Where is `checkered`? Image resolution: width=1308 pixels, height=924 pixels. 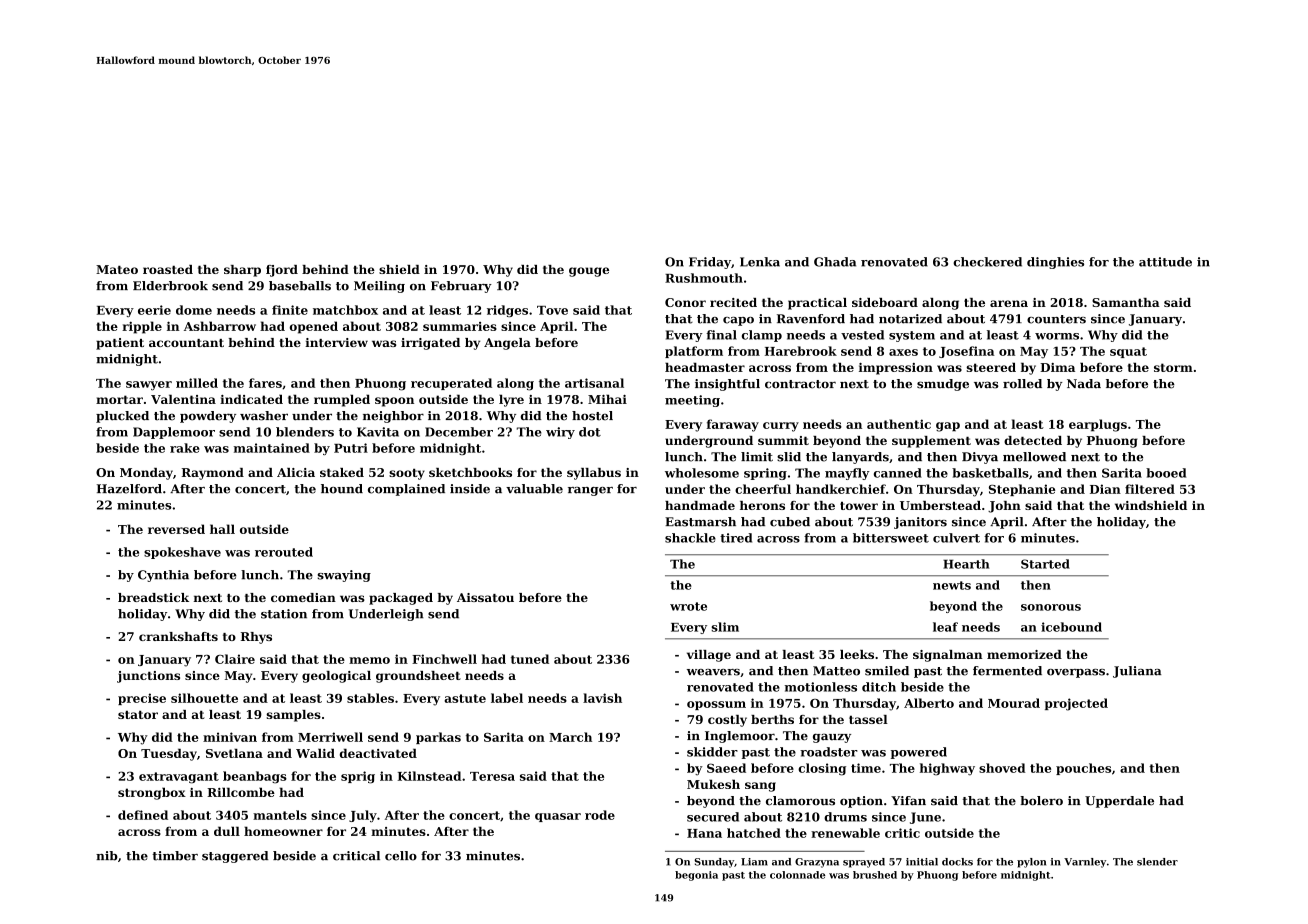 checkered is located at coordinates (987, 262).
